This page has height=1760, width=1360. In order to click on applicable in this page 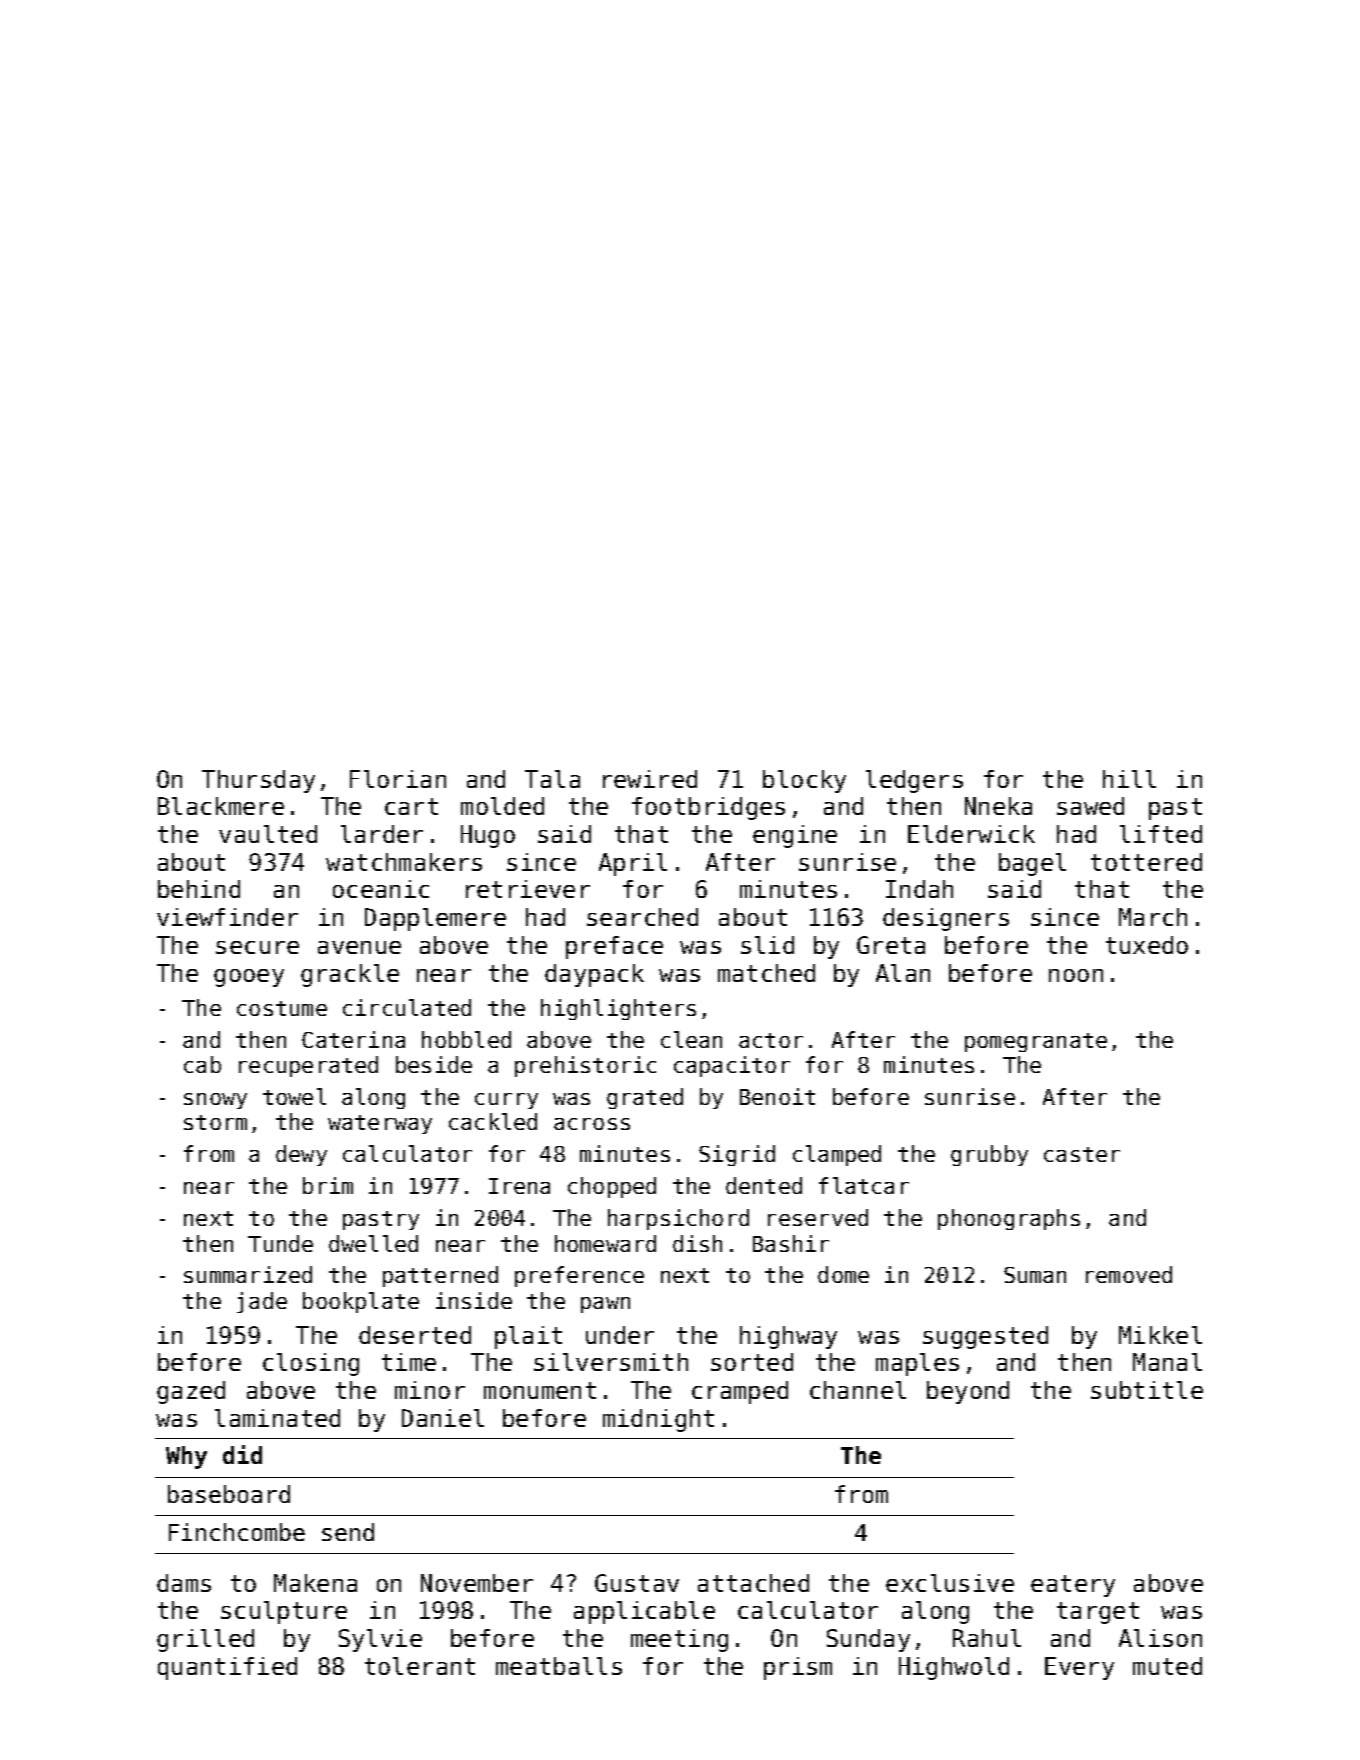, I will do `click(644, 1612)`.
